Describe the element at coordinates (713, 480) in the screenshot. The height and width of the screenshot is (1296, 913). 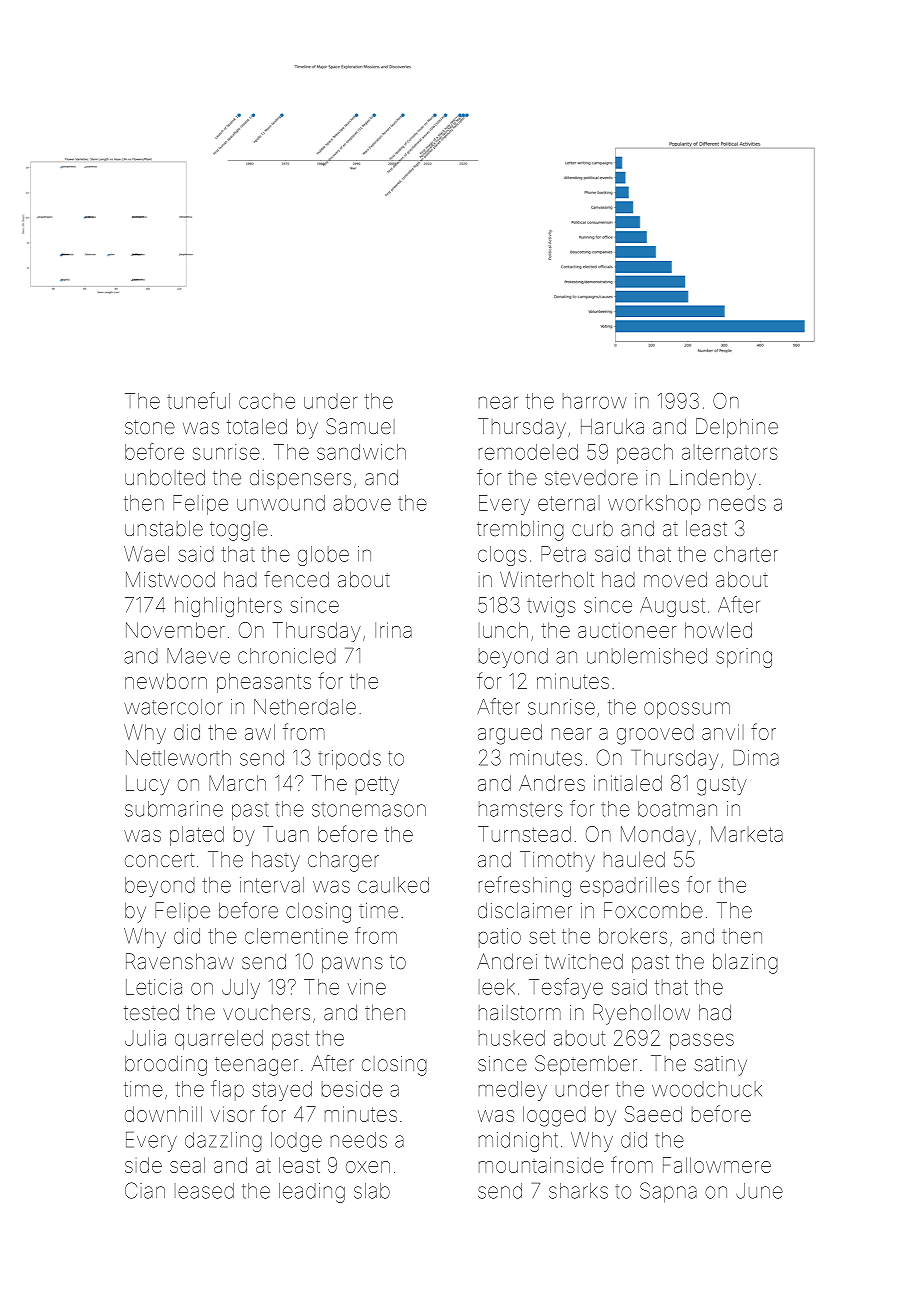
I see `Lindenby` at that location.
